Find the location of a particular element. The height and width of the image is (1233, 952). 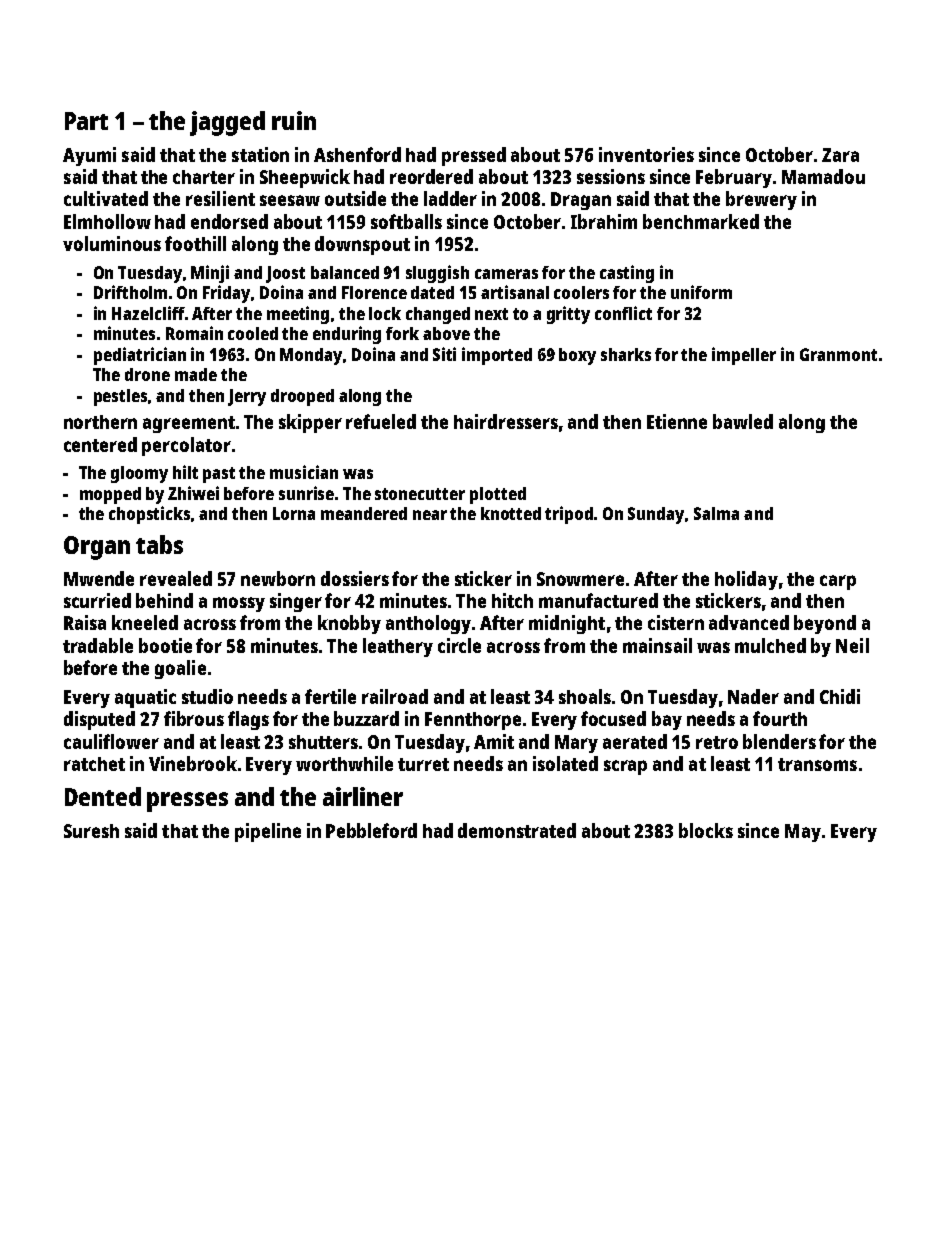

Nader is located at coordinates (753, 696).
